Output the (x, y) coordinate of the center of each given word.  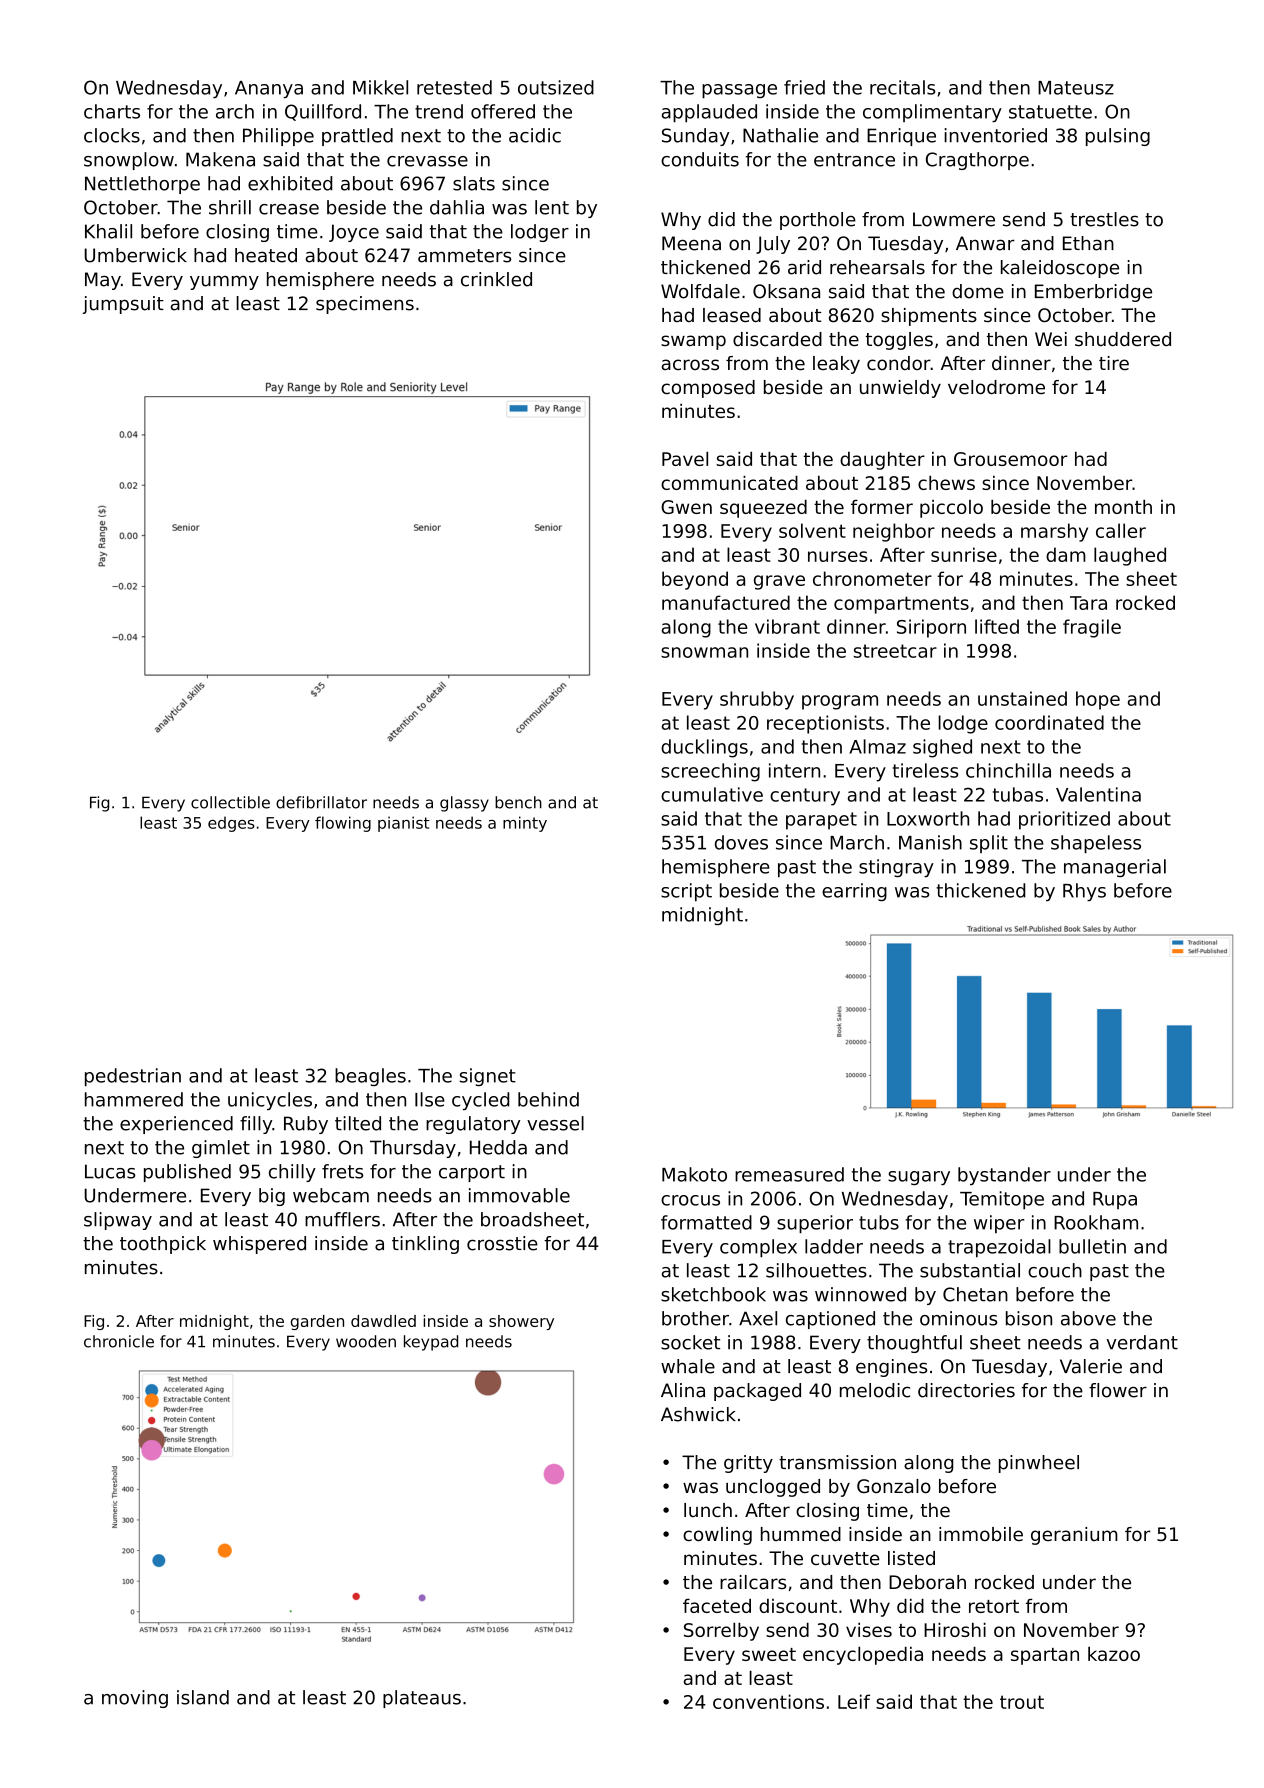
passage (739, 91)
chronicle (119, 1341)
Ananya (269, 89)
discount (798, 1606)
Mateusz (1076, 88)
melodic (875, 1390)
